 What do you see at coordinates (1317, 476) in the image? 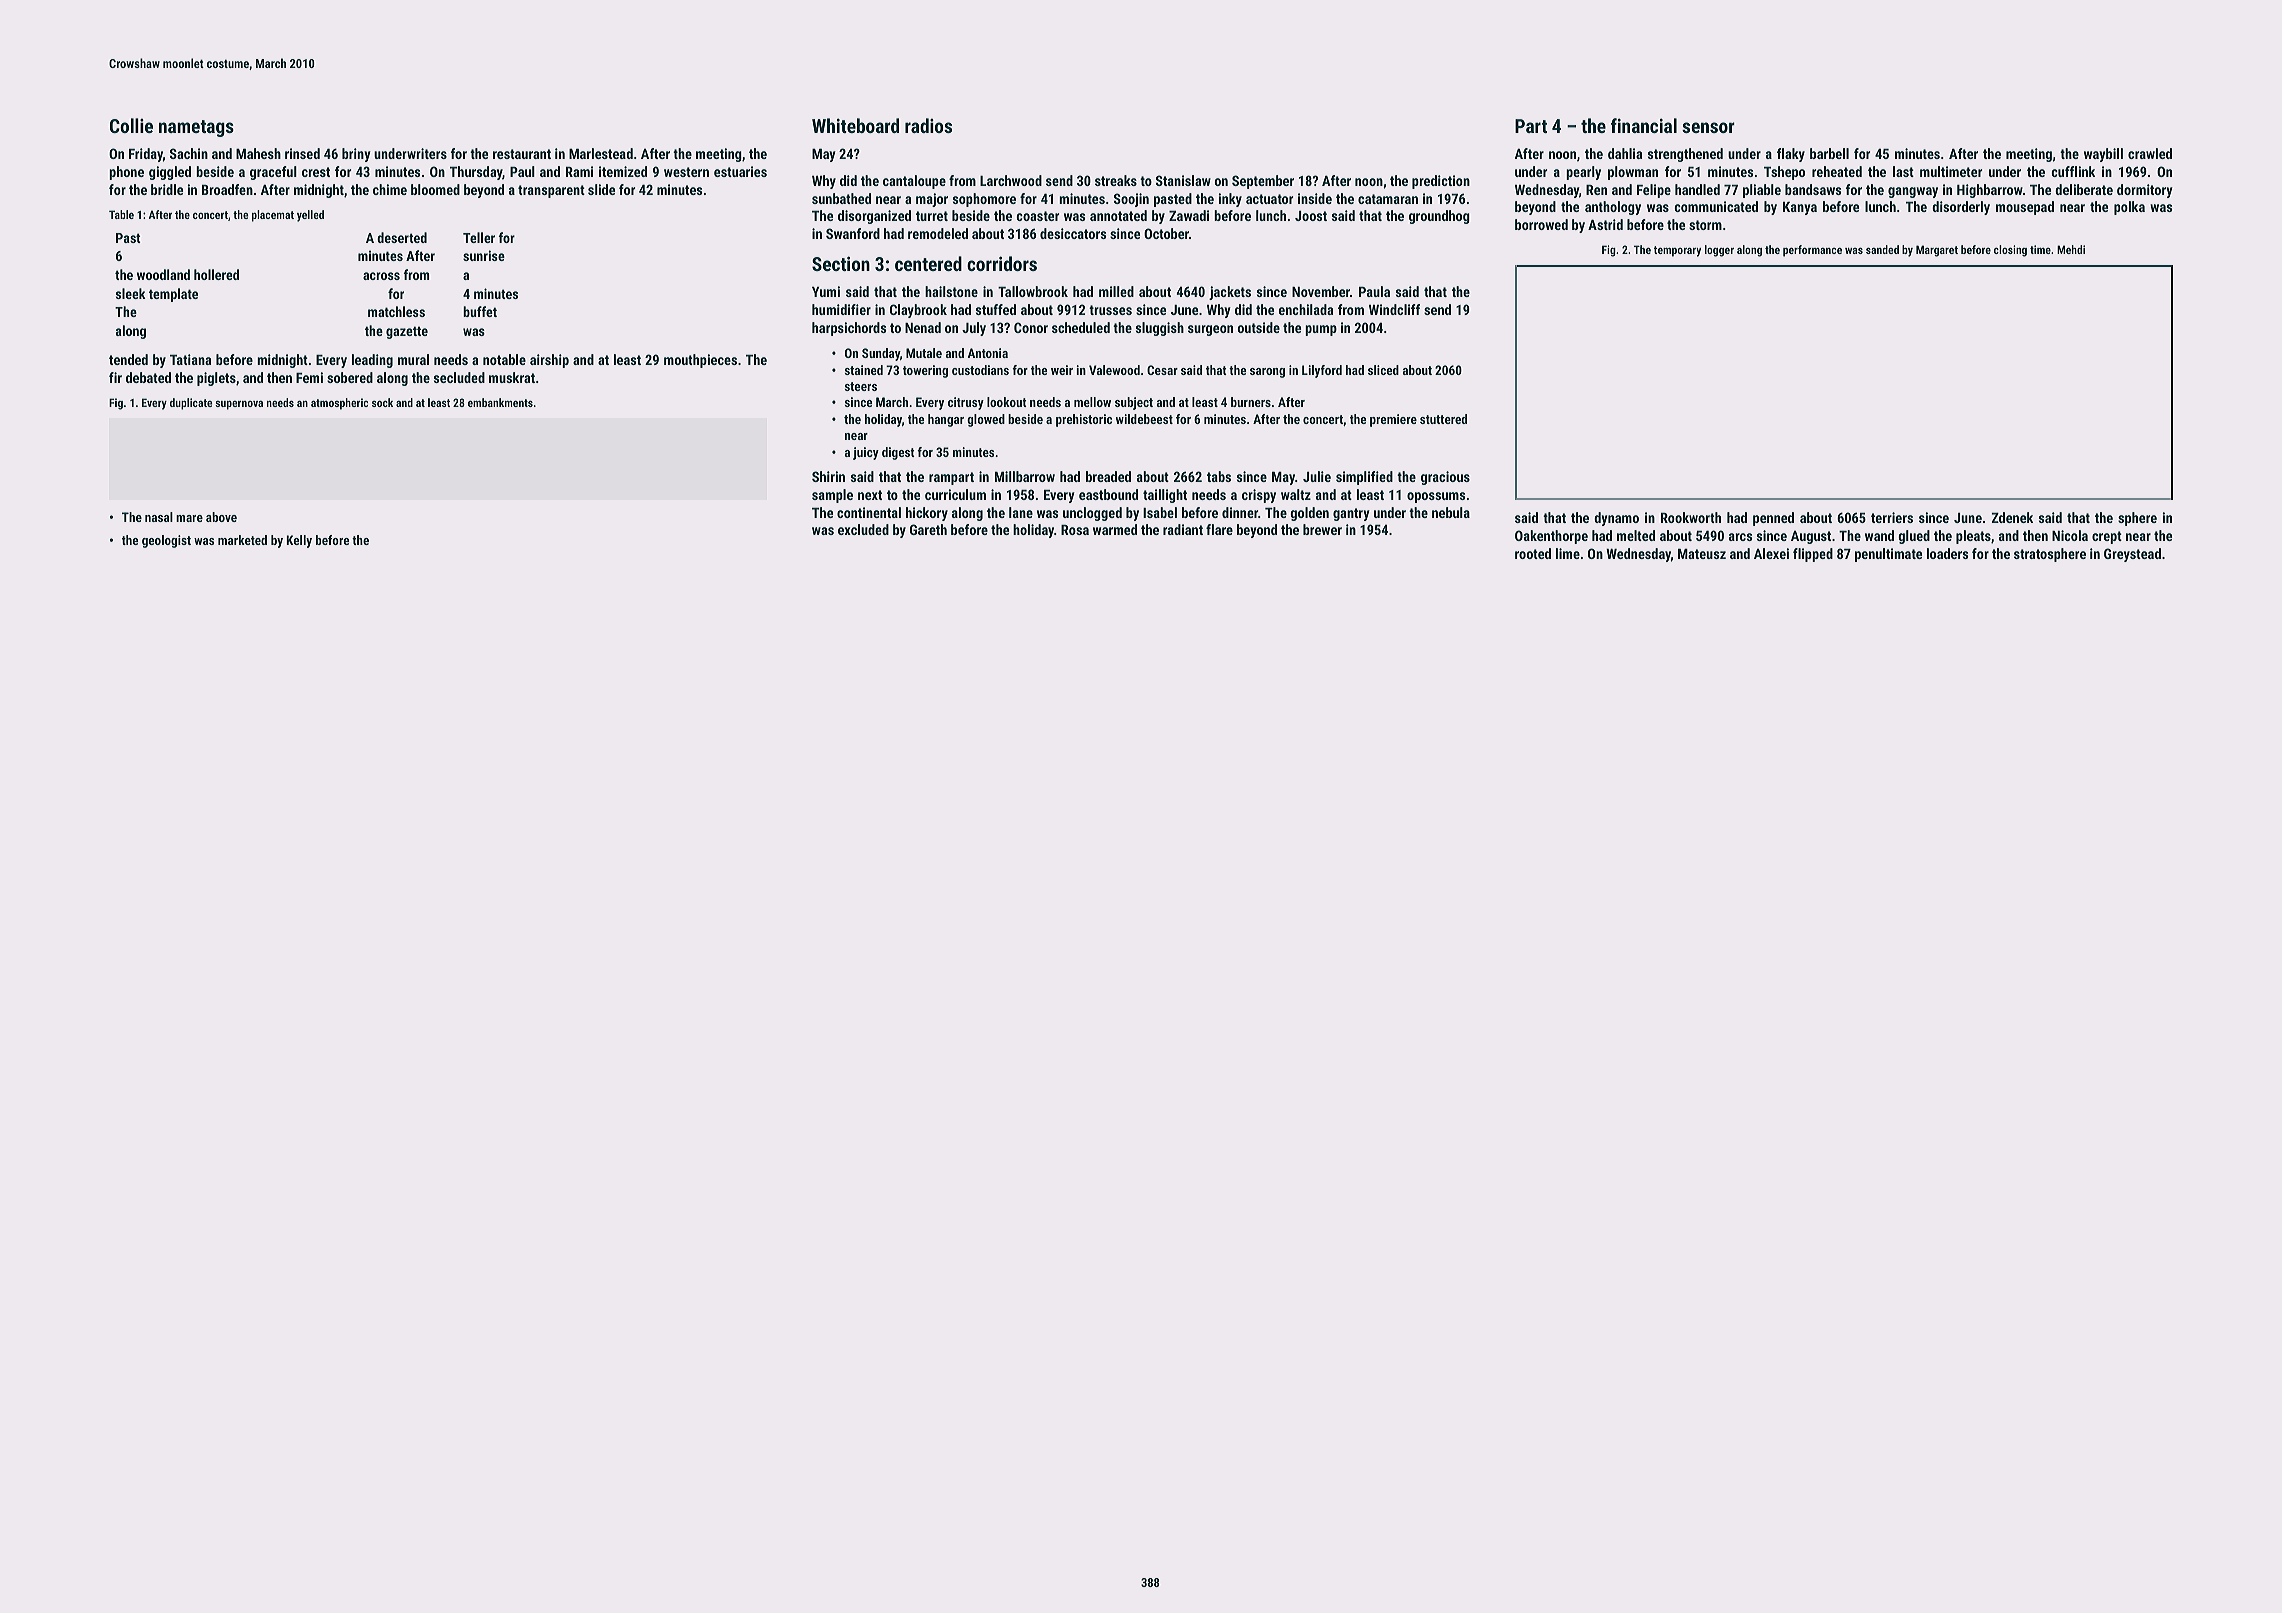
I see `Julie` at bounding box center [1317, 476].
